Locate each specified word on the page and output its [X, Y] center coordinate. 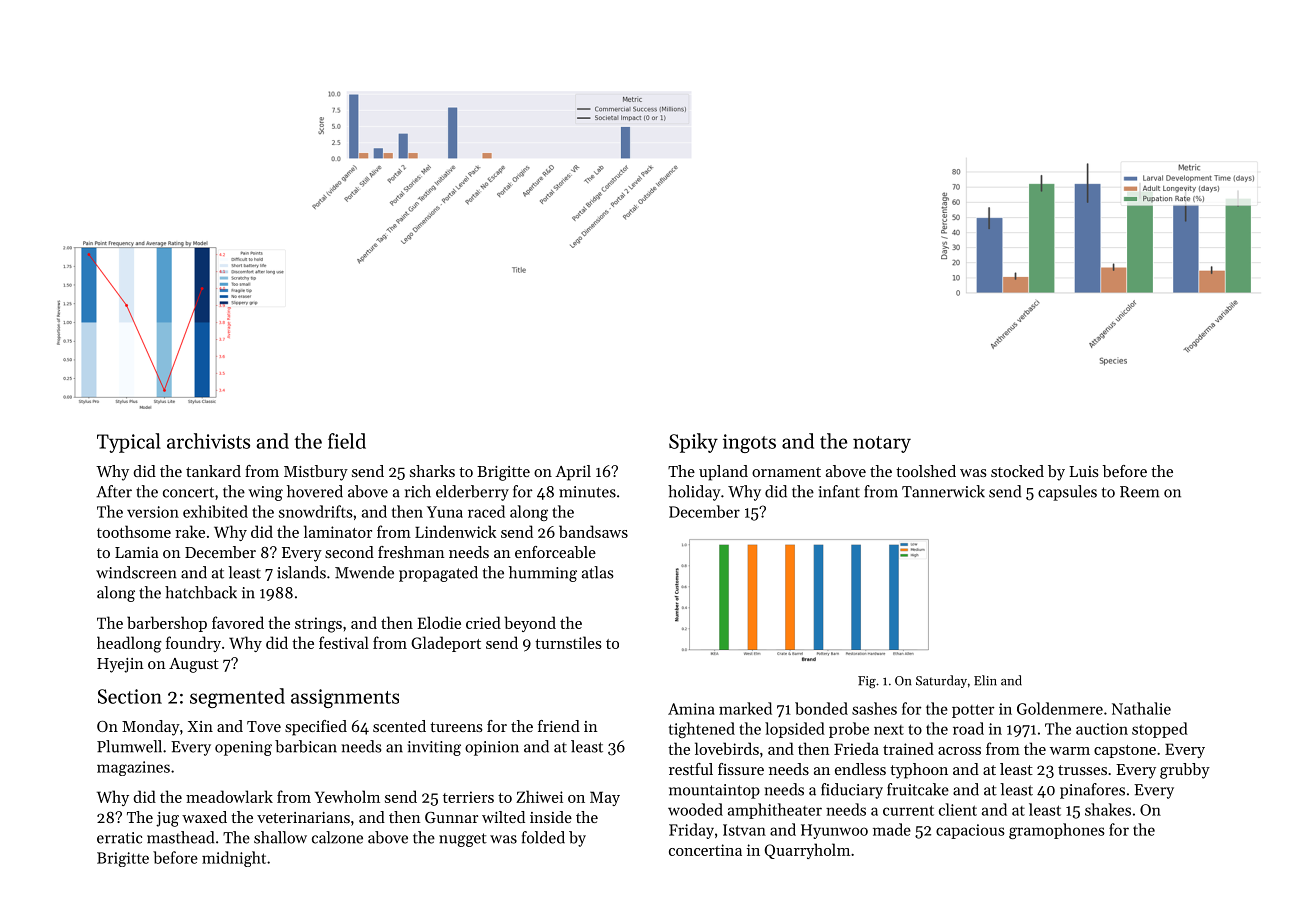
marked [745, 708]
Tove [264, 726]
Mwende [364, 572]
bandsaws [593, 531]
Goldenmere [1060, 708]
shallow [280, 837]
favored [238, 622]
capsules [1067, 493]
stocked [1017, 471]
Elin [985, 680]
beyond [530, 624]
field [347, 441]
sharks [432, 471]
